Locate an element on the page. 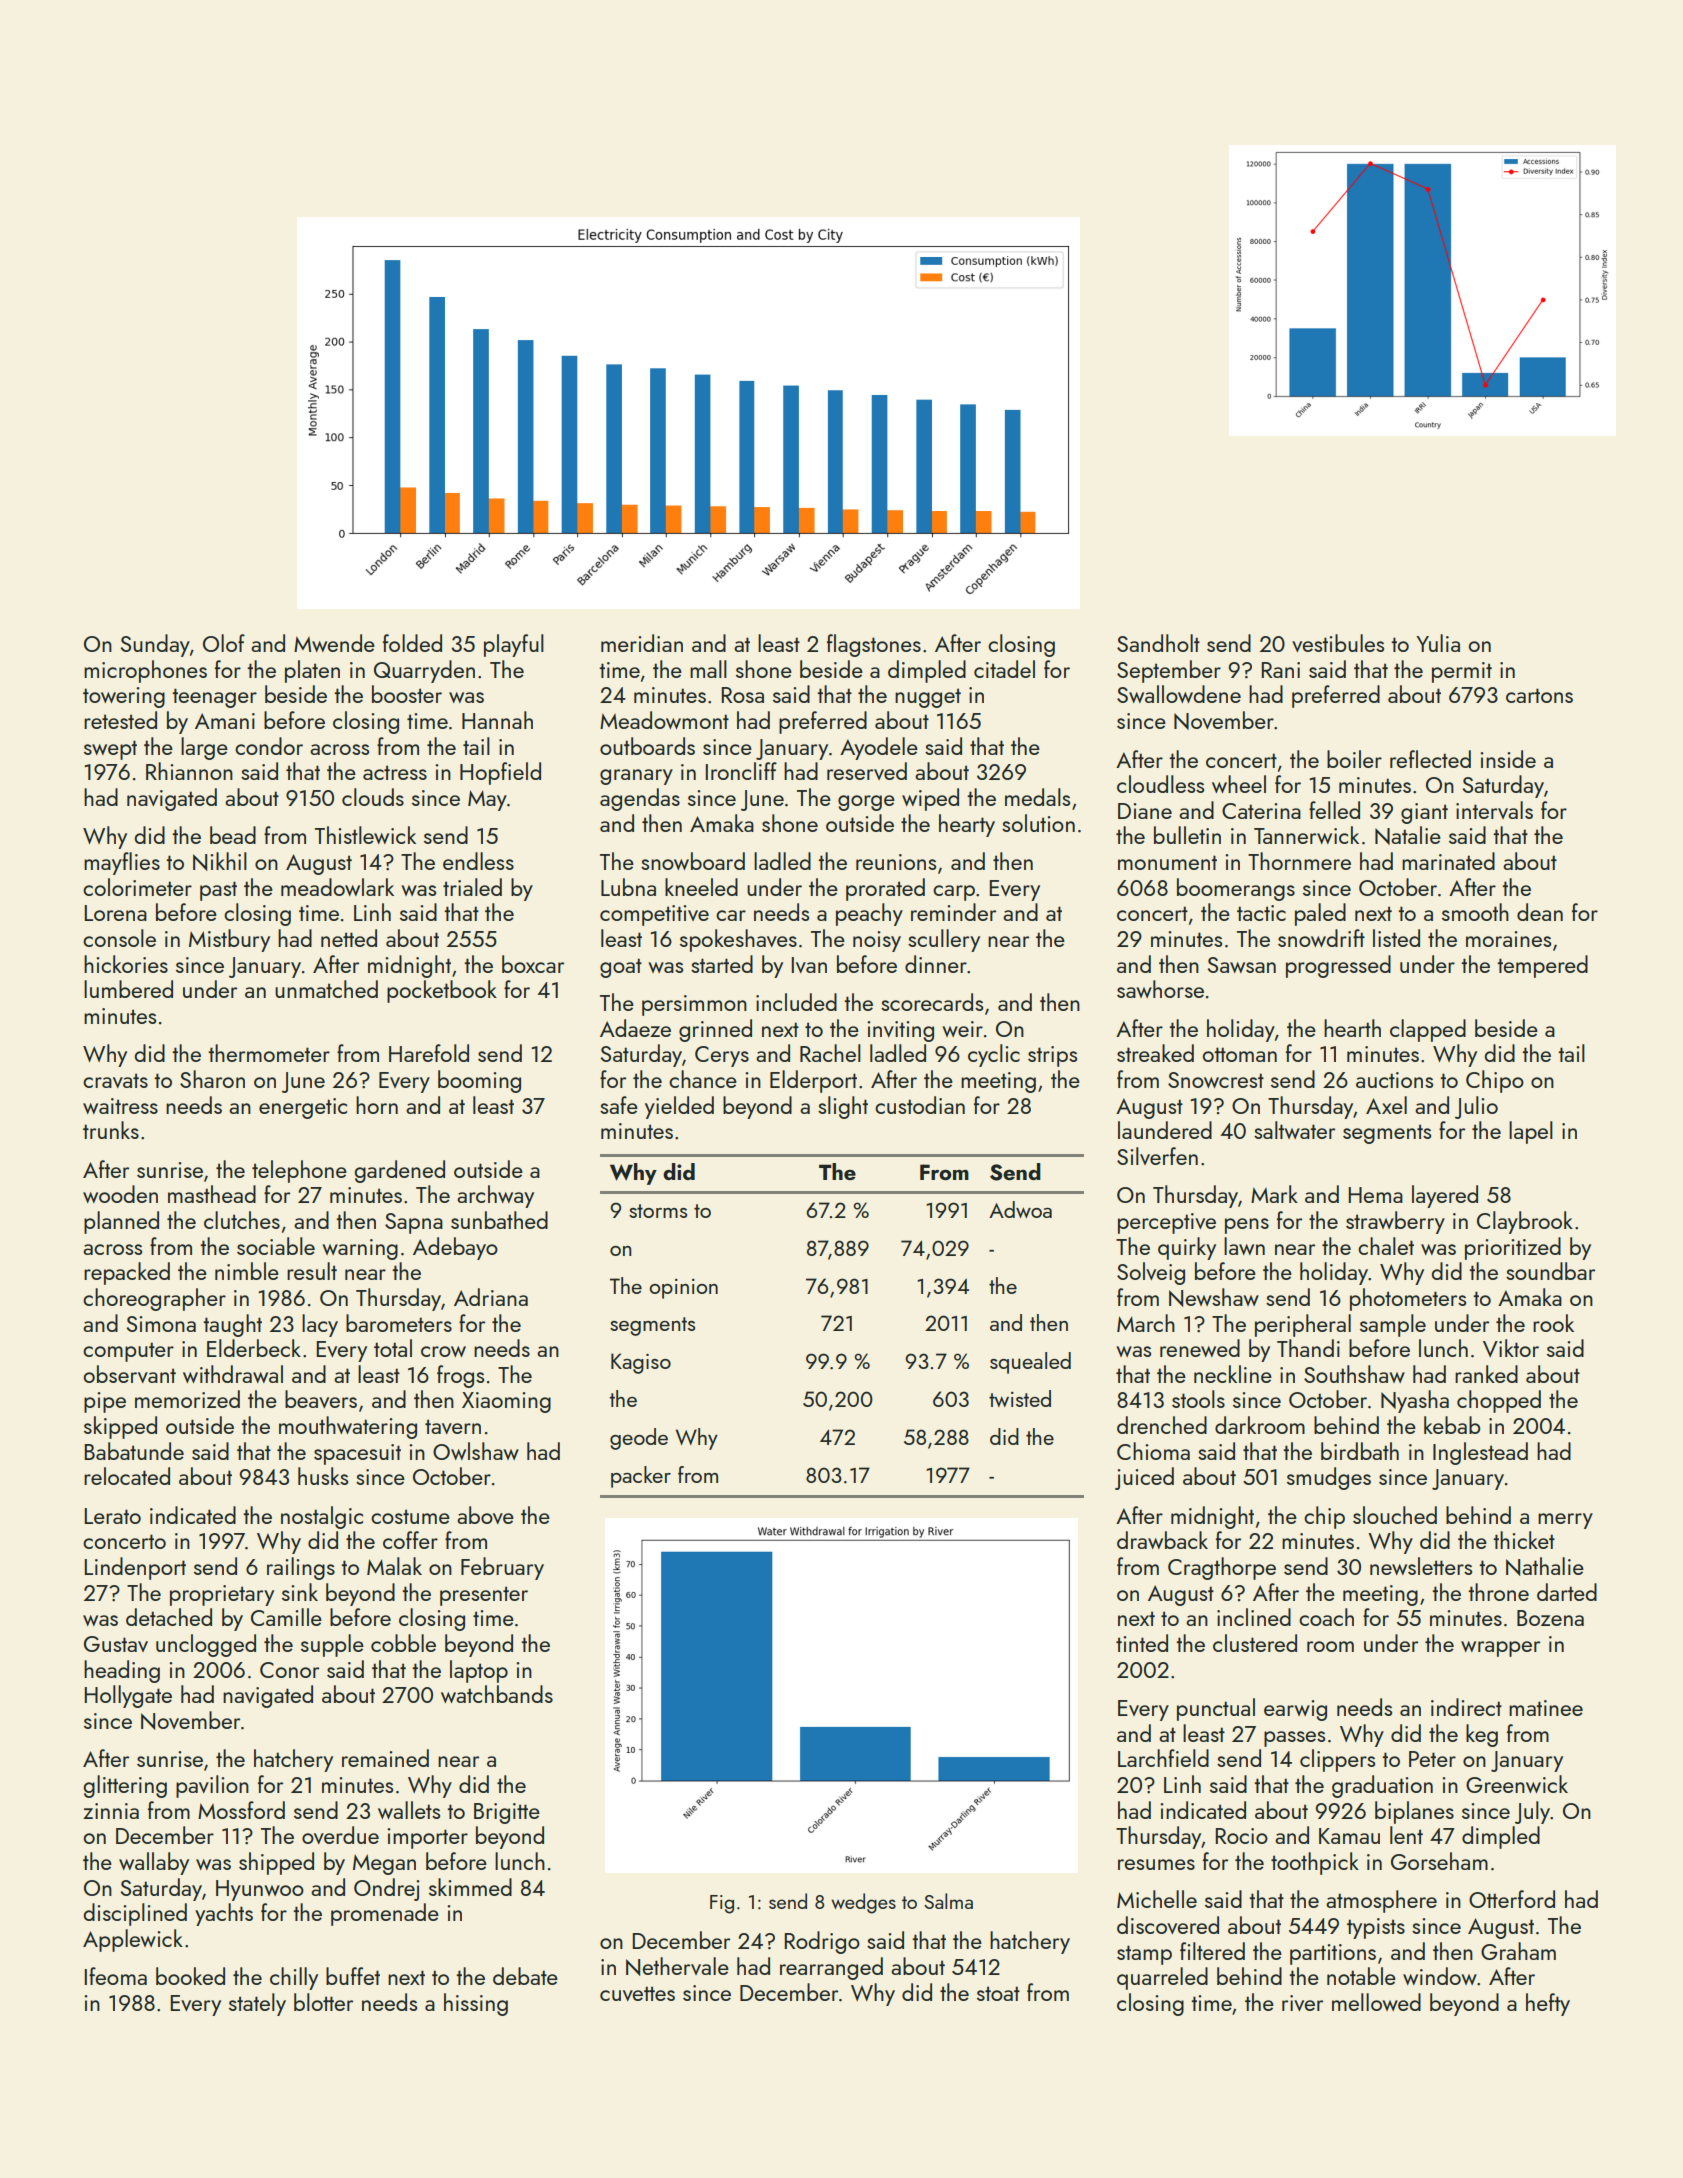  Olof is located at coordinates (224, 643).
